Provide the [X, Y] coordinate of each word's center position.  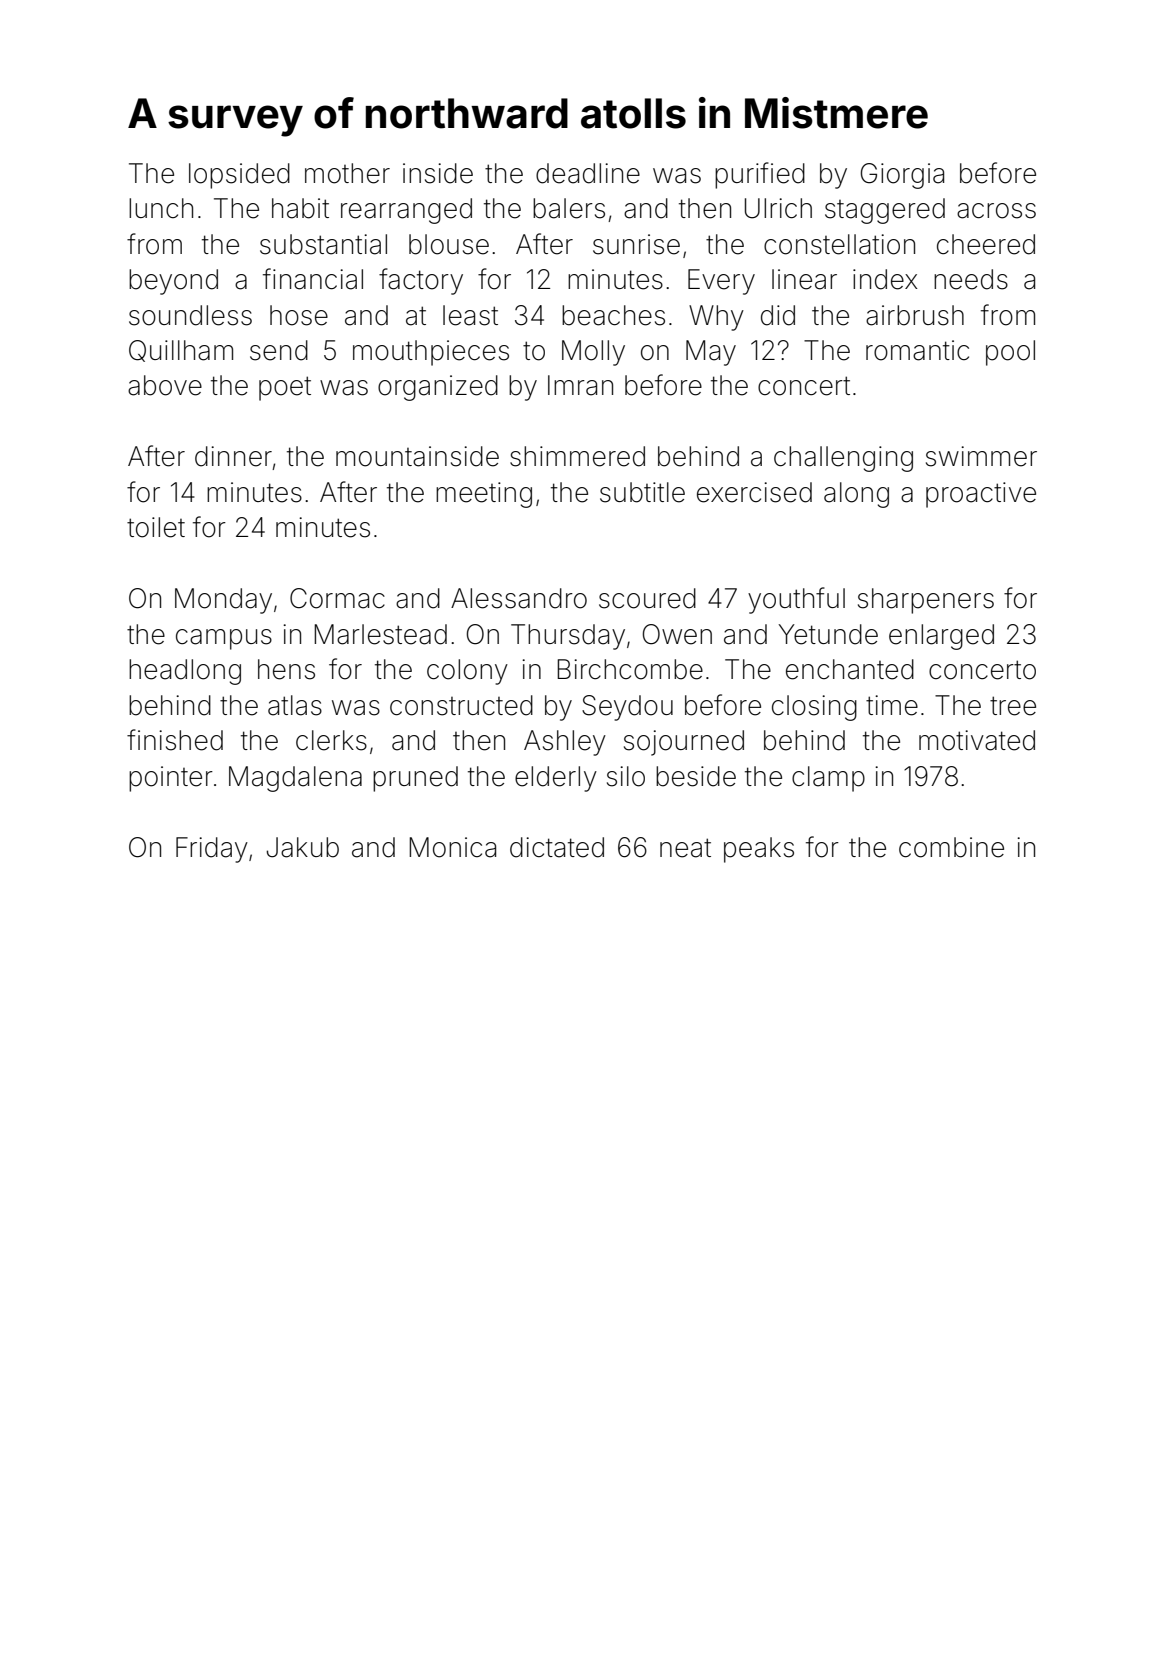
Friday [212, 850]
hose [299, 315]
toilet [156, 527]
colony [467, 672]
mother [347, 173]
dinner [233, 456]
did [778, 315]
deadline [588, 173]
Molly [593, 353]
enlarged [941, 637]
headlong [185, 672]
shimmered [577, 456]
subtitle [642, 492]
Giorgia [902, 176]
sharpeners [926, 601]
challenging [843, 459]
